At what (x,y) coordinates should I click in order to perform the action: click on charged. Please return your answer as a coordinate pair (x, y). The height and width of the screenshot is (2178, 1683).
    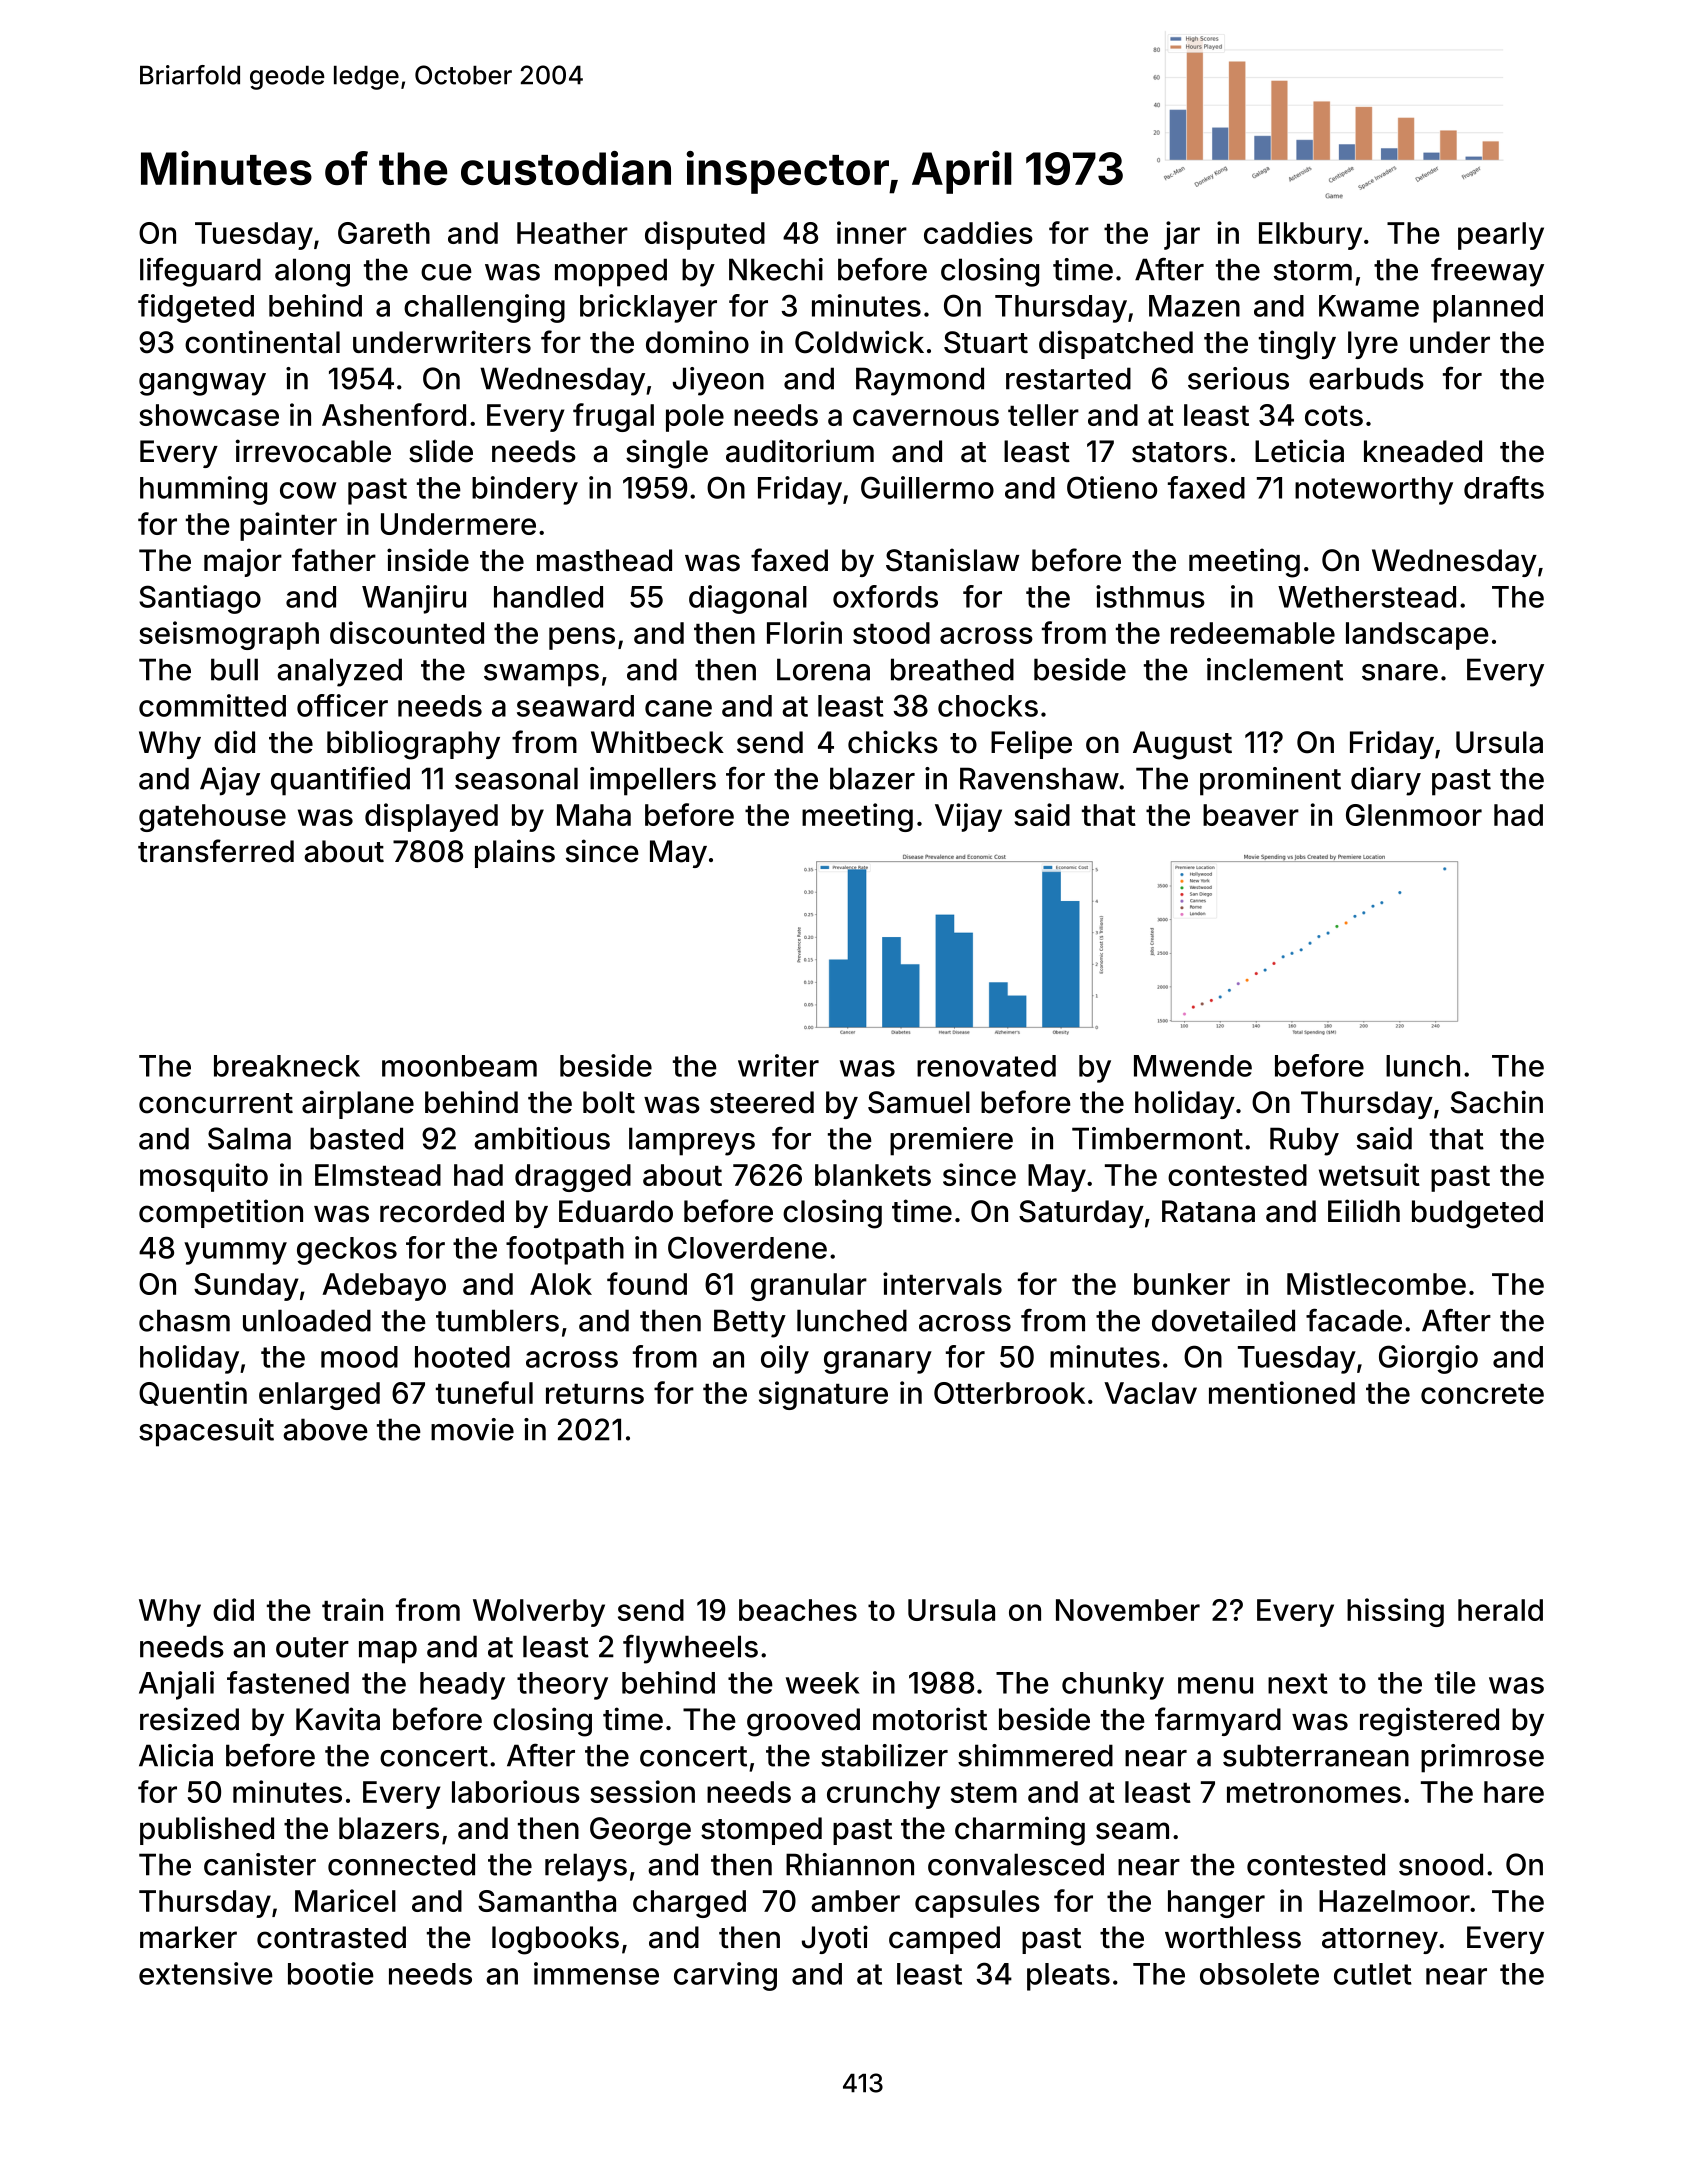
    Looking at the image, I should click on (689, 1904).
